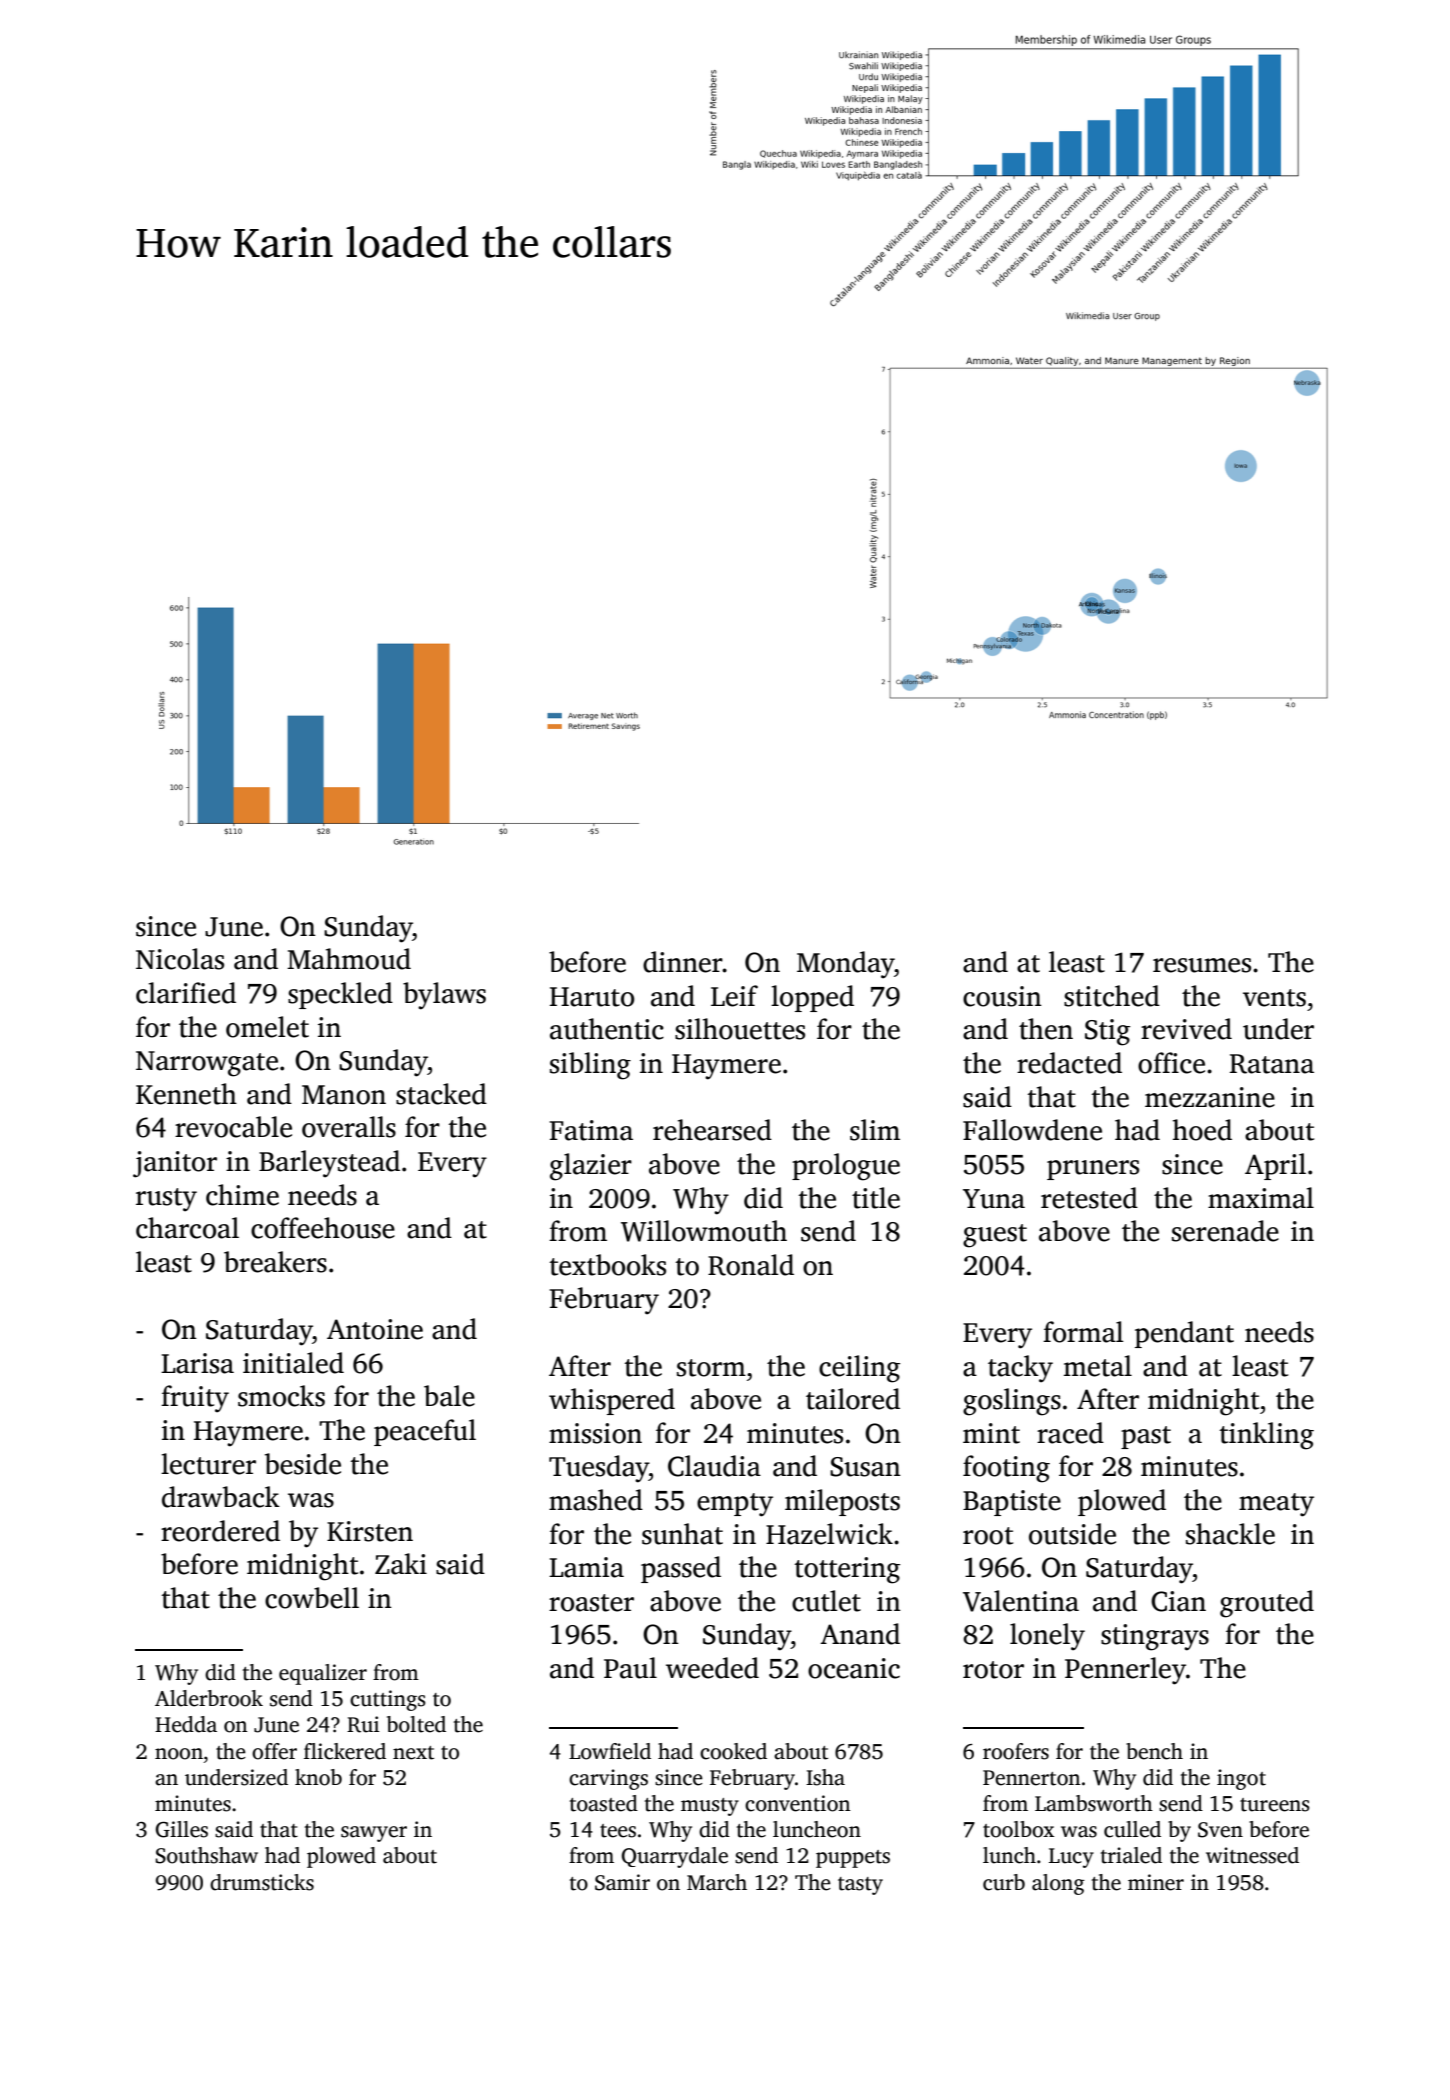 The width and height of the page is (1450, 2100). What do you see at coordinates (267, 1027) in the page?
I see `omelet` at bounding box center [267, 1027].
